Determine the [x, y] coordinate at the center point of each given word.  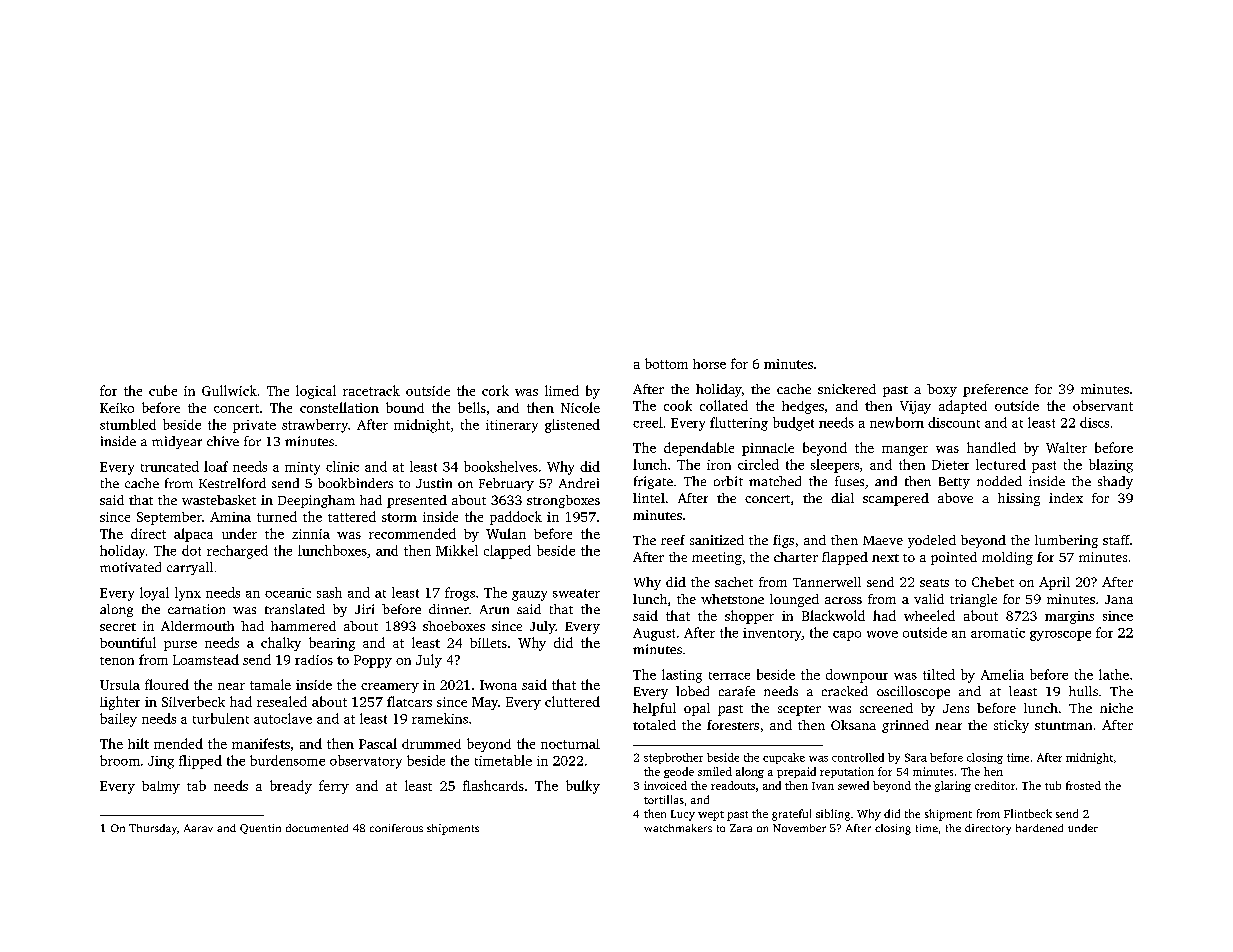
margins [1069, 617]
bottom [666, 363]
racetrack [371, 390]
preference [995, 390]
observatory [366, 762]
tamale [270, 684]
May [485, 703]
